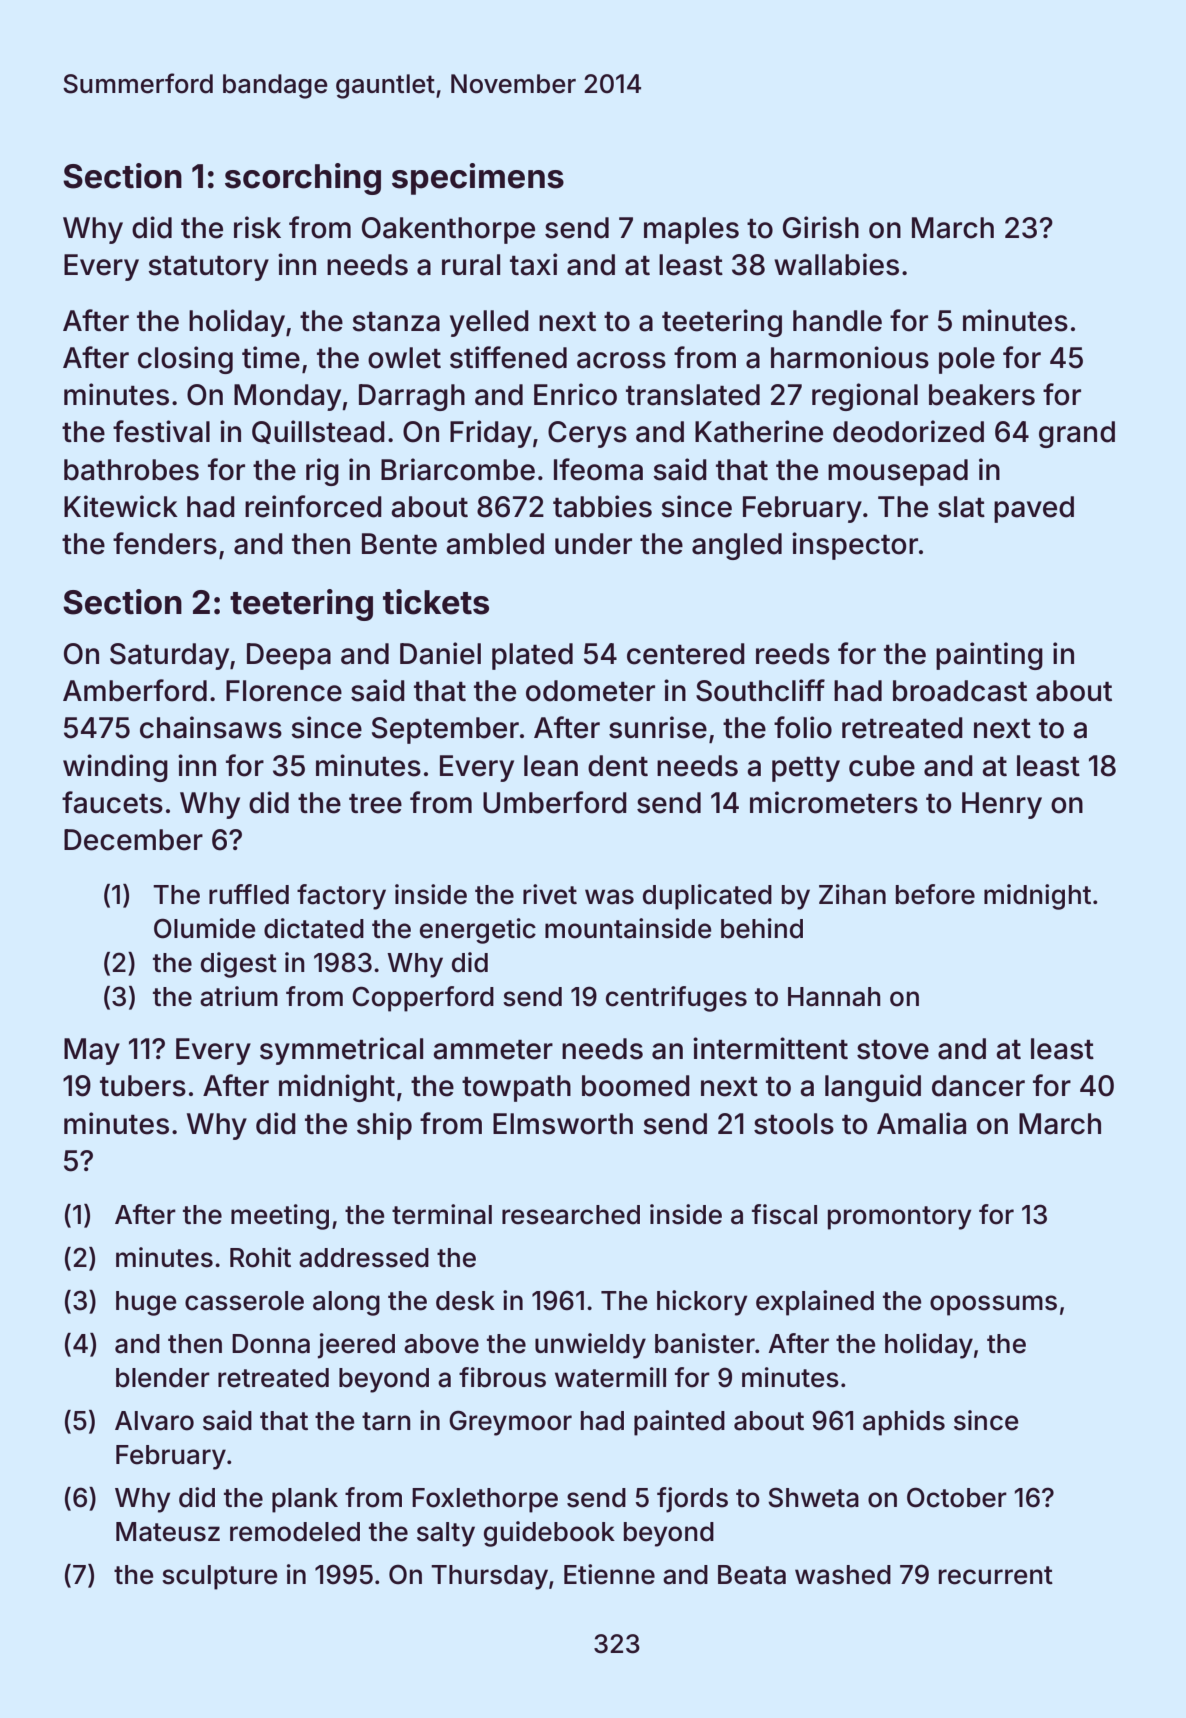 This image has height=1718, width=1186. What do you see at coordinates (1034, 509) in the image?
I see `paved` at bounding box center [1034, 509].
